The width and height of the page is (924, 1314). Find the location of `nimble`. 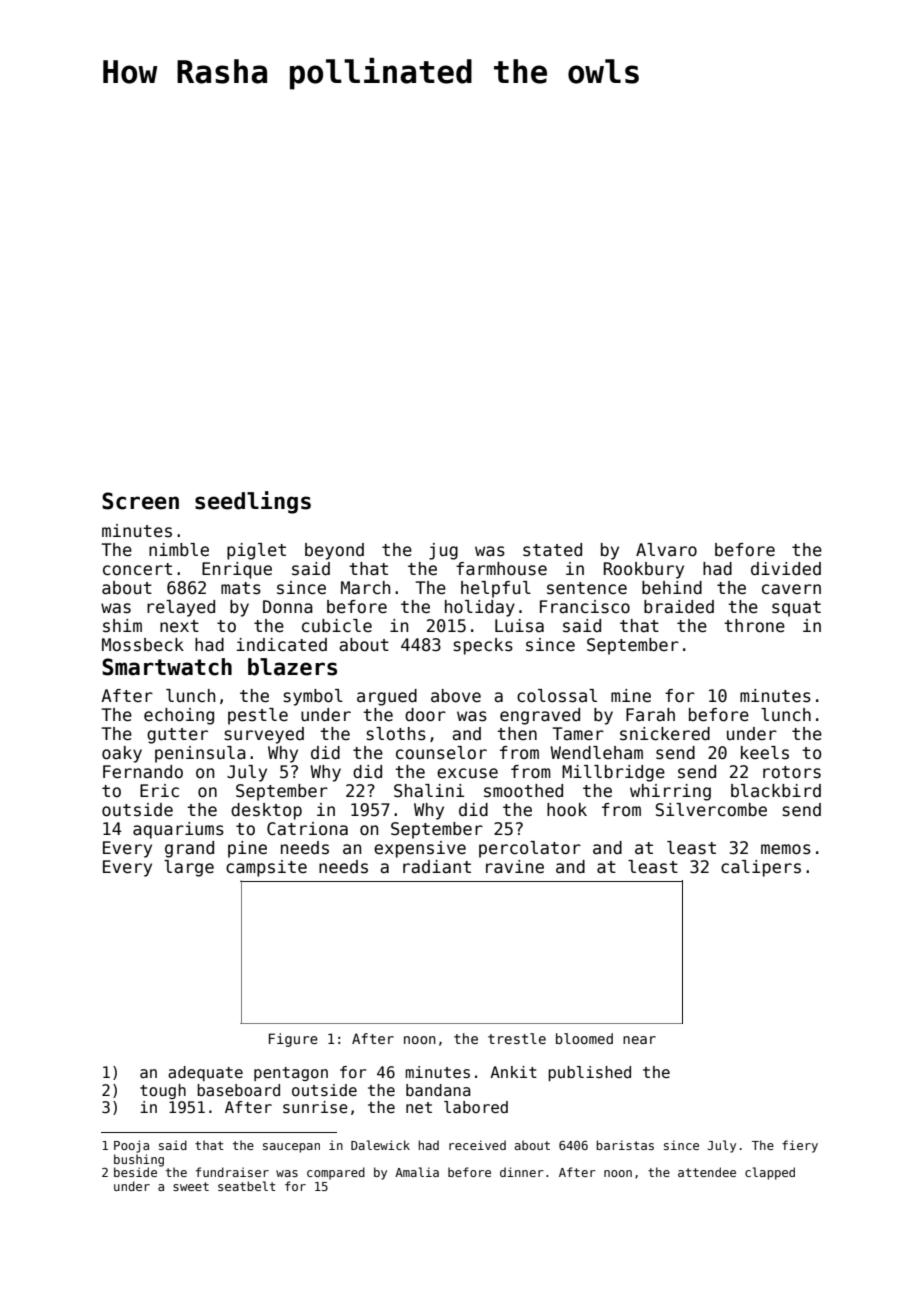

nimble is located at coordinates (179, 550).
